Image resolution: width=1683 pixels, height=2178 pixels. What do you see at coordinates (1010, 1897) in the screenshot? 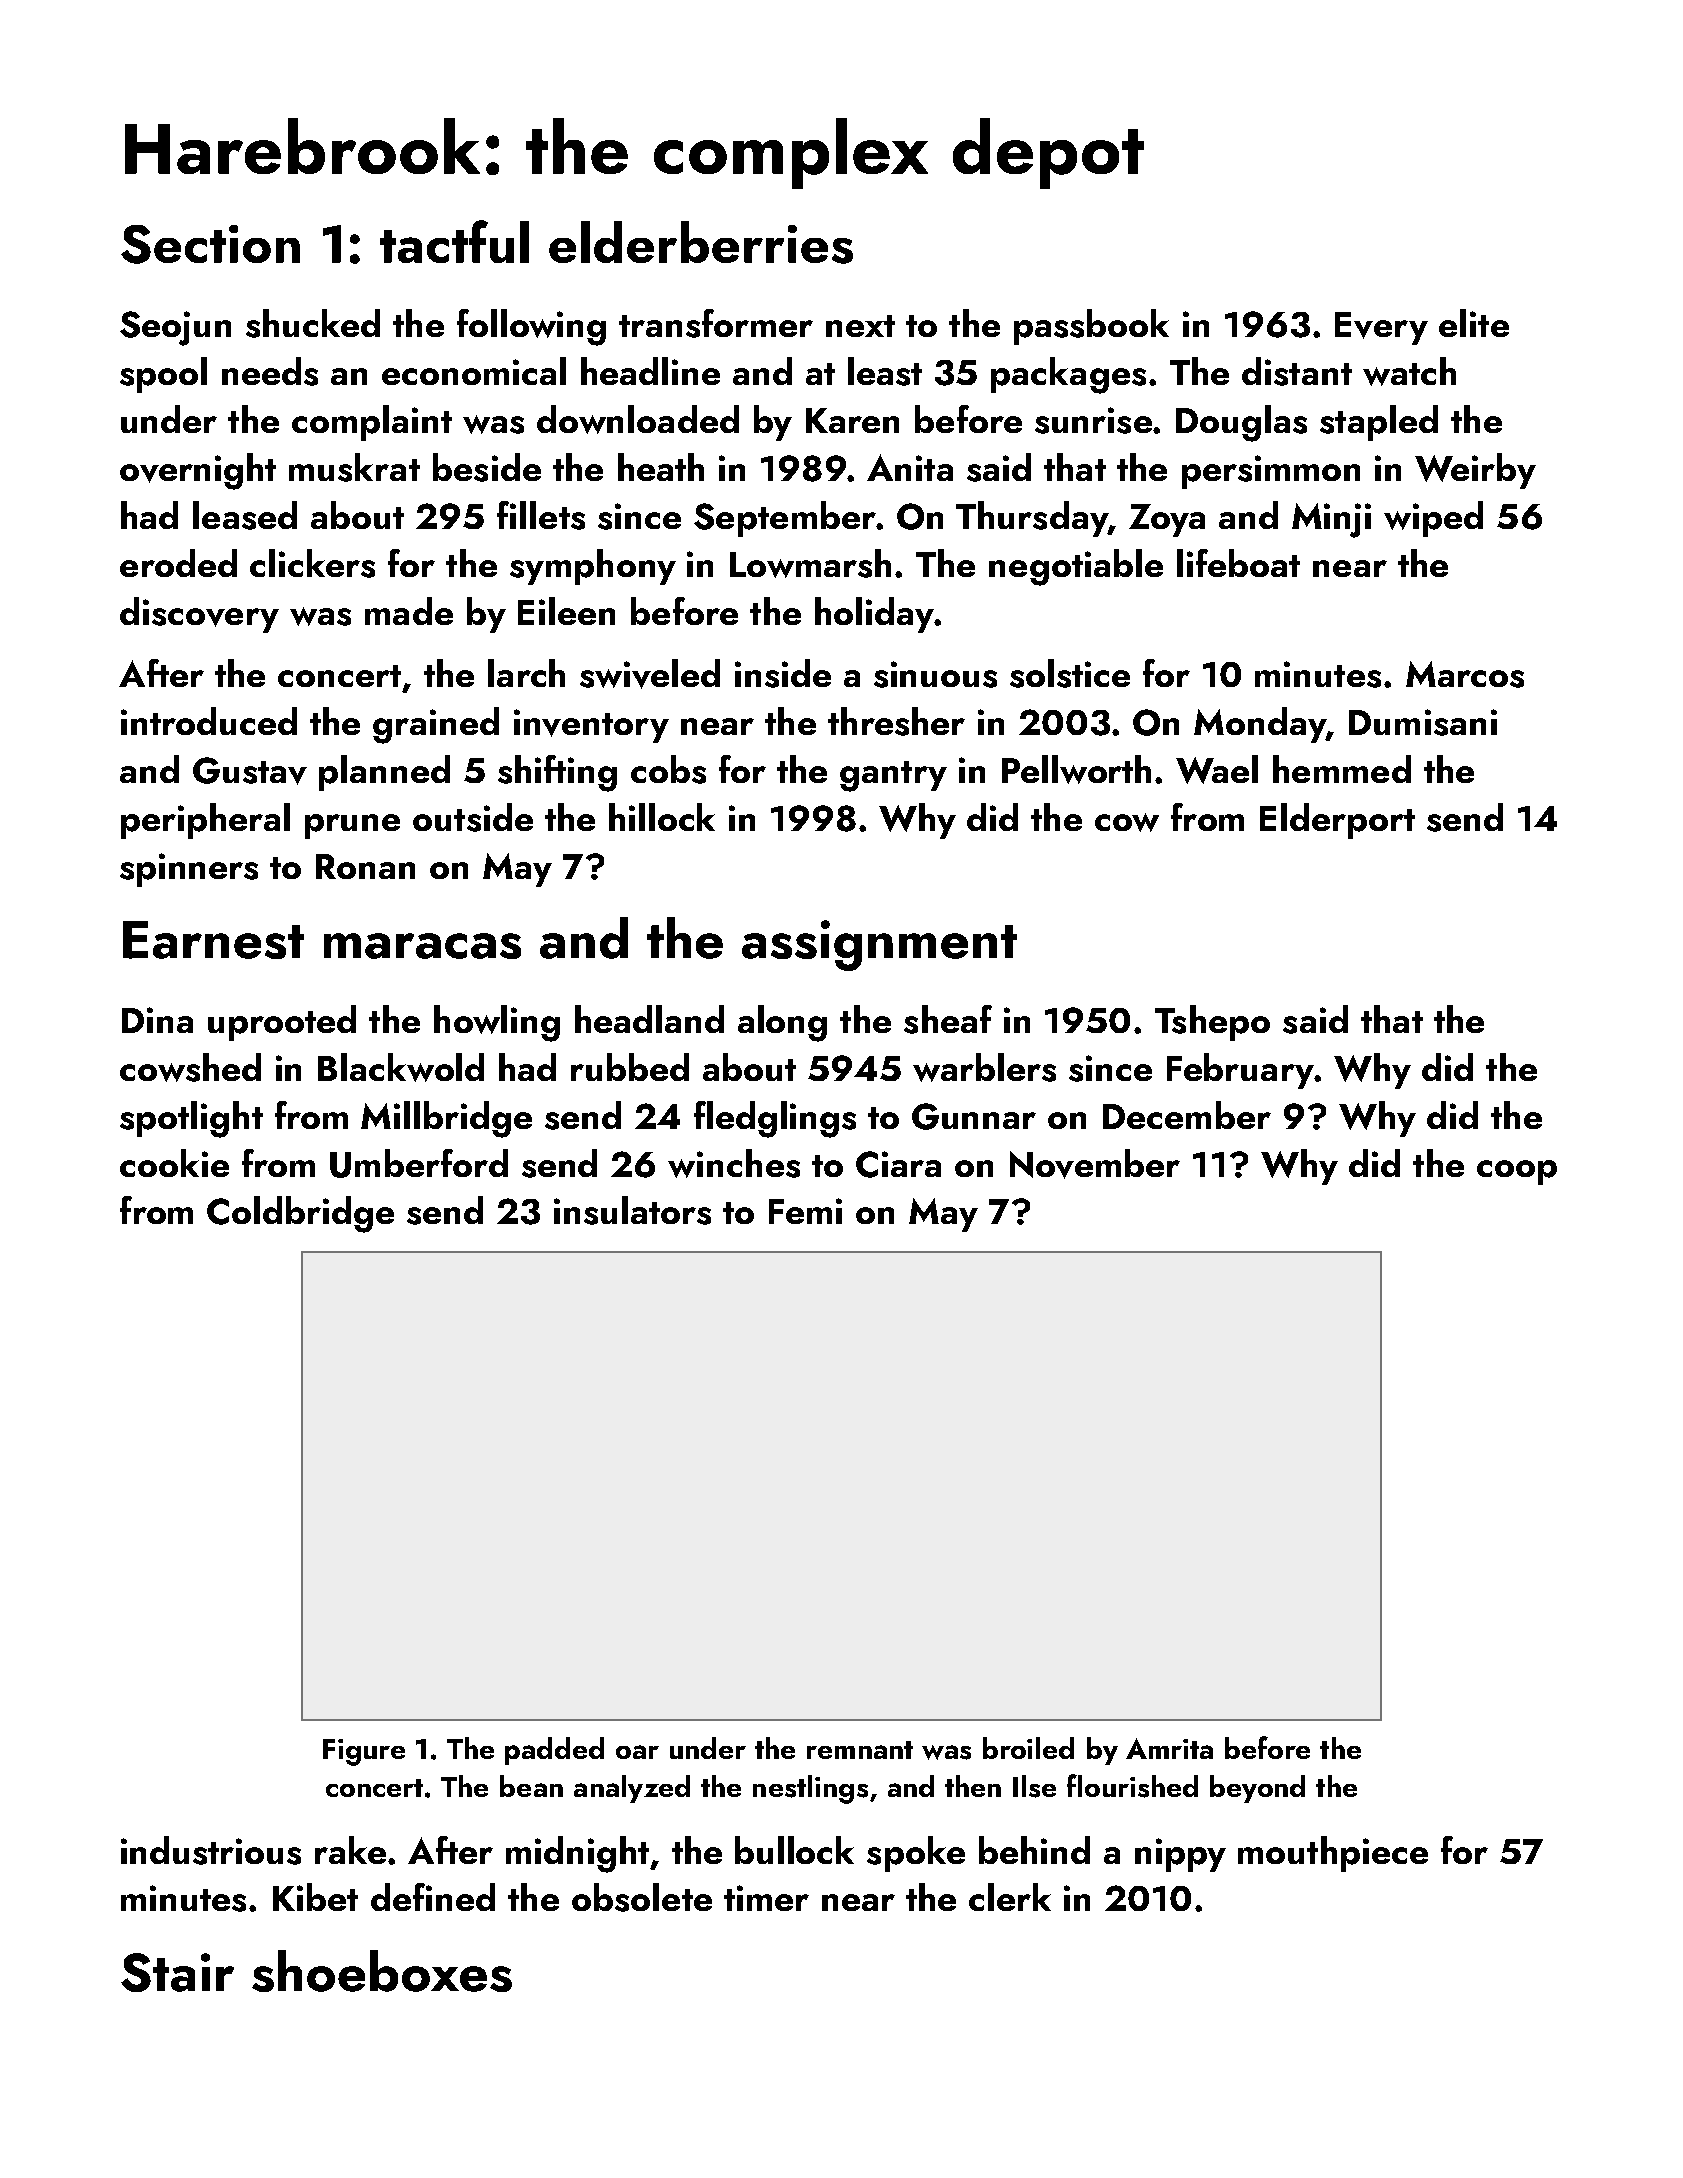
I see `clerk` at bounding box center [1010, 1897].
